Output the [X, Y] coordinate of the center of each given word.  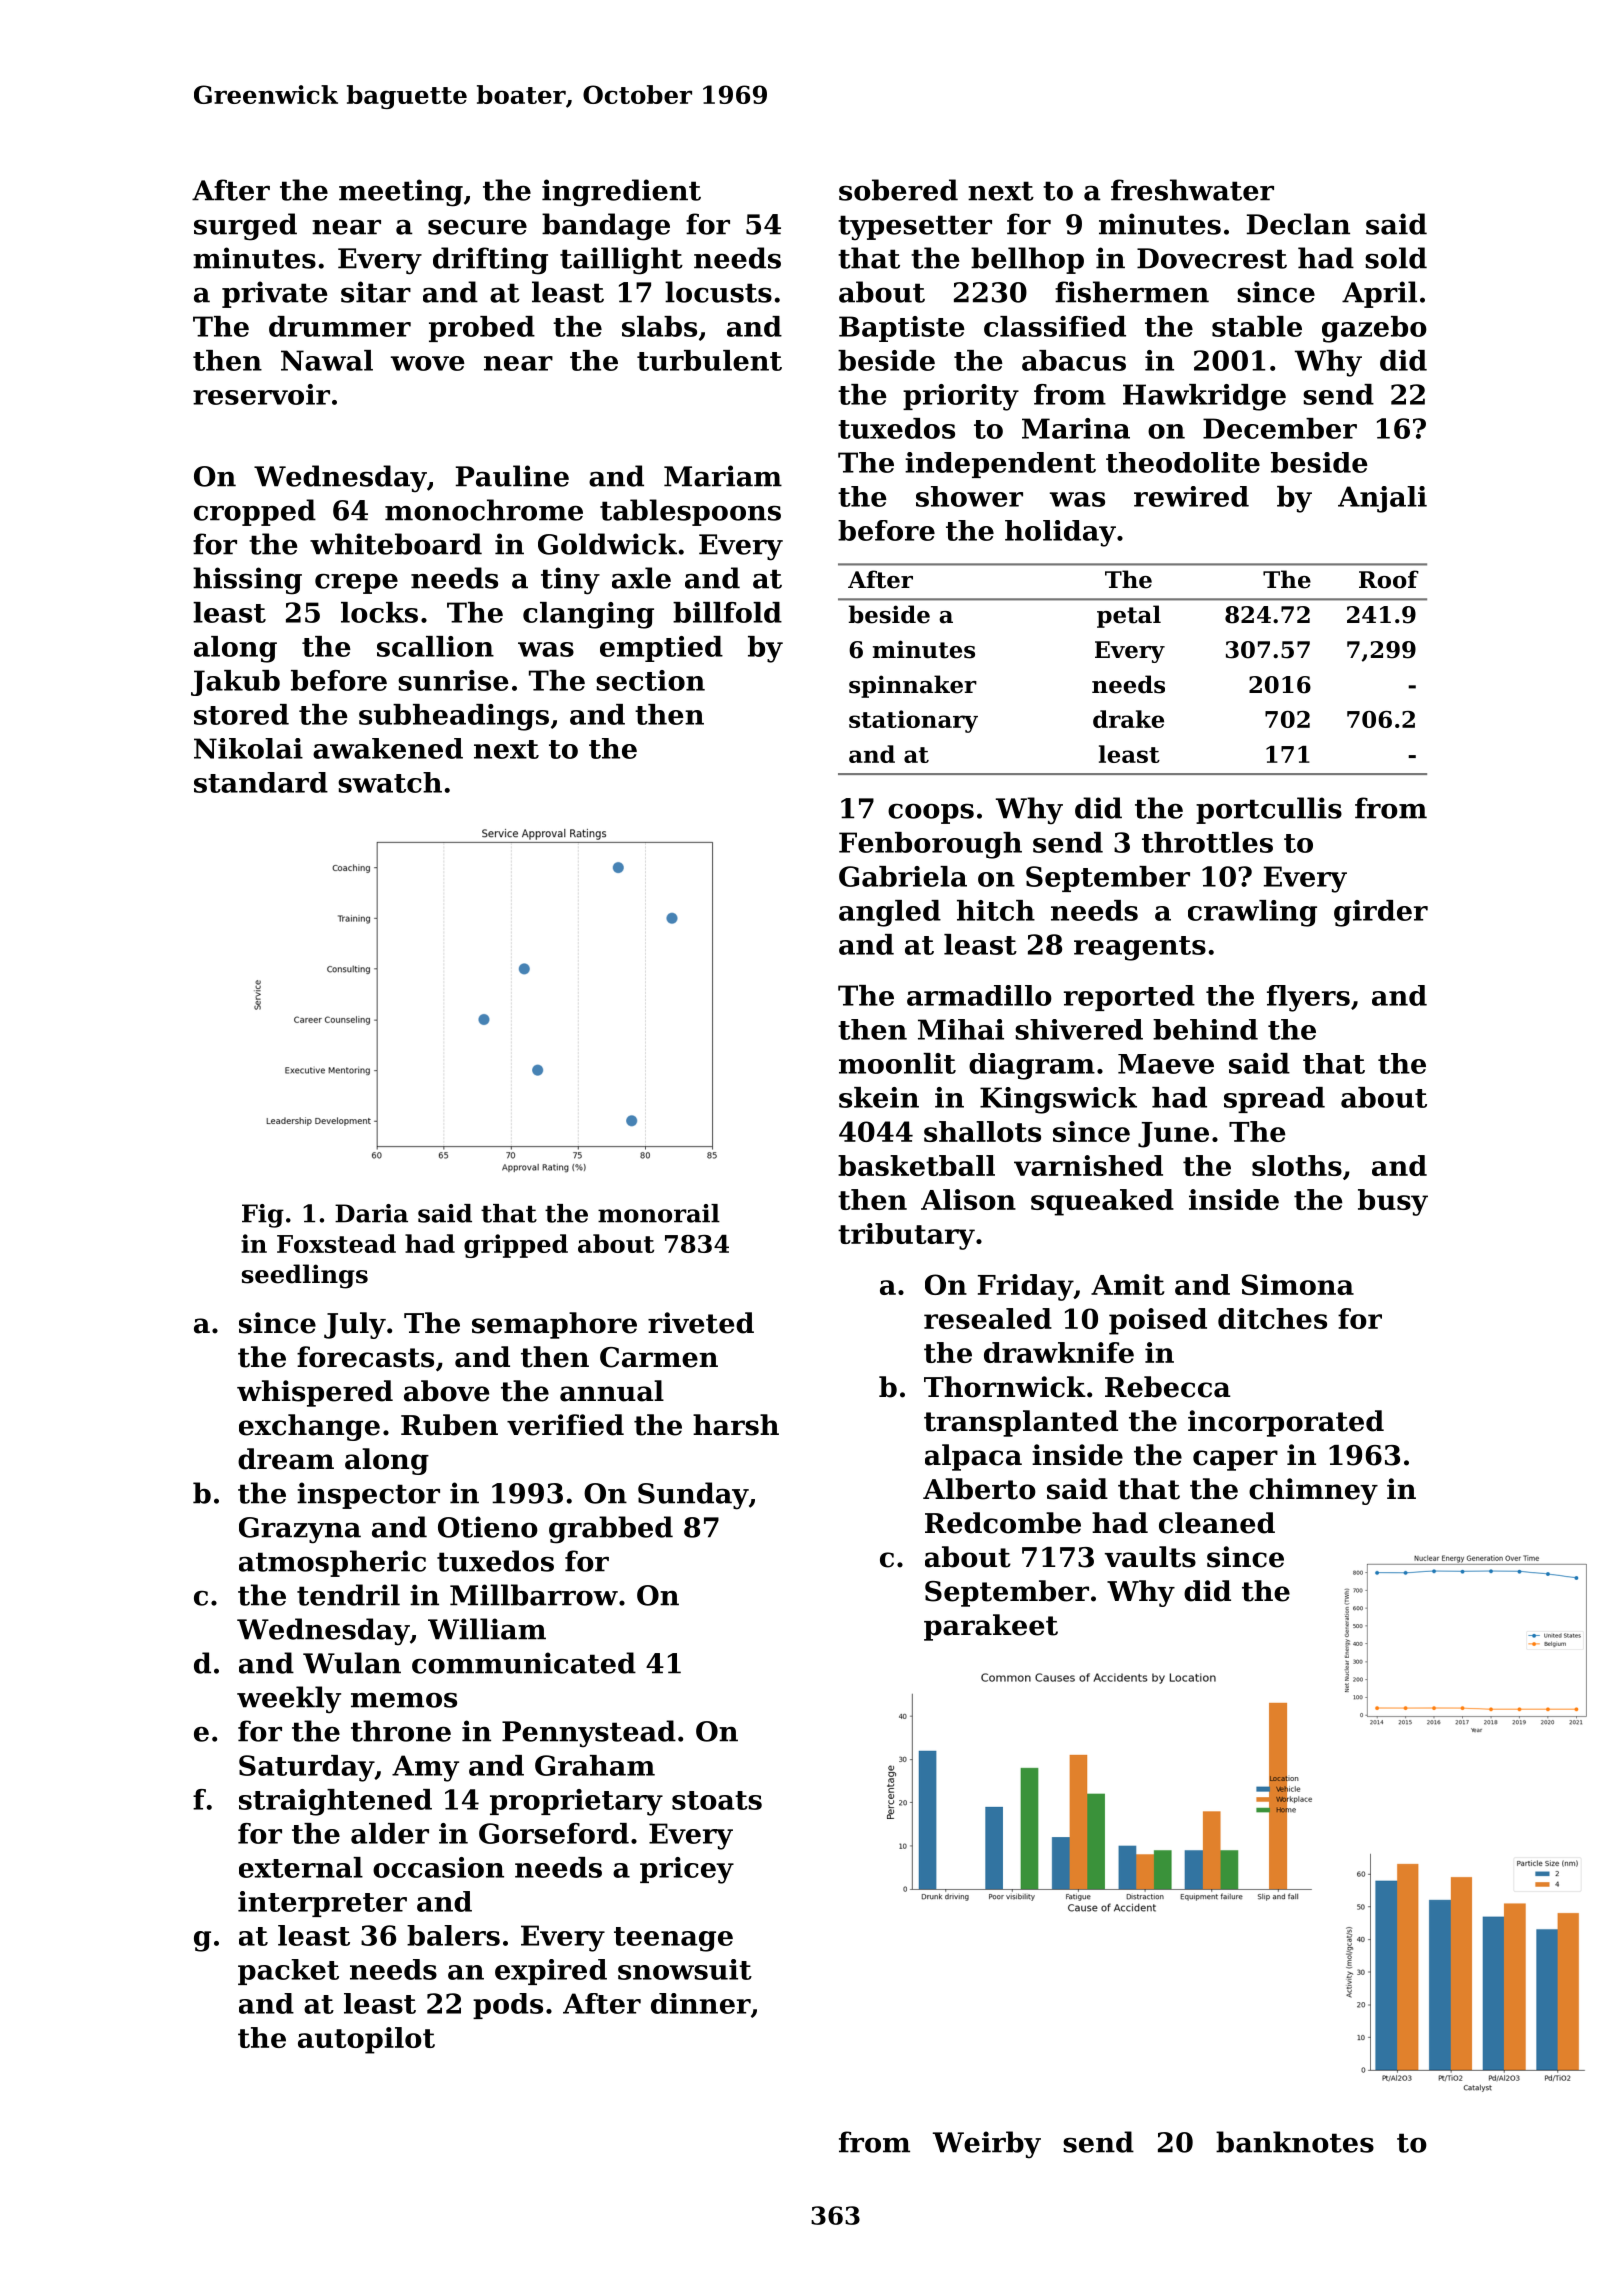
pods [508, 2006]
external [301, 1867]
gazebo [1374, 329]
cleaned [1217, 1523]
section [650, 680]
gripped [516, 1246]
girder [1381, 913]
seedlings [305, 1276]
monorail [659, 1213]
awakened [388, 748]
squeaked [1102, 1202]
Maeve [1166, 1064]
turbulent [709, 360]
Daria [371, 1213]
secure [477, 227]
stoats [717, 1800]
